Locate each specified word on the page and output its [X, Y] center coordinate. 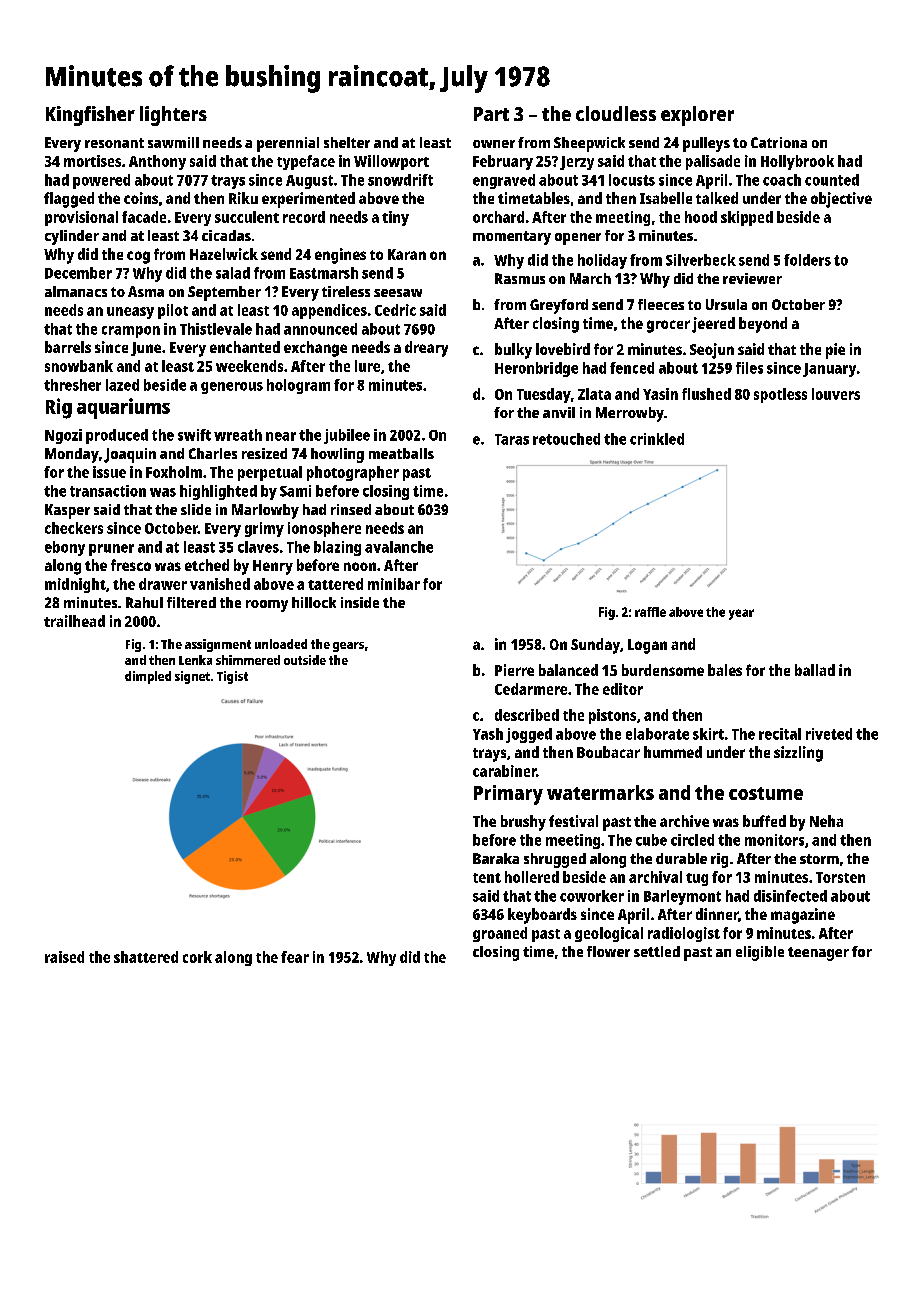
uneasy [130, 313]
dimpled [148, 677]
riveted [829, 734]
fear [295, 957]
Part [491, 114]
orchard [498, 217]
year [741, 614]
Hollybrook [797, 162]
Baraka [496, 858]
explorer [697, 116]
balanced [568, 670]
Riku [243, 198]
